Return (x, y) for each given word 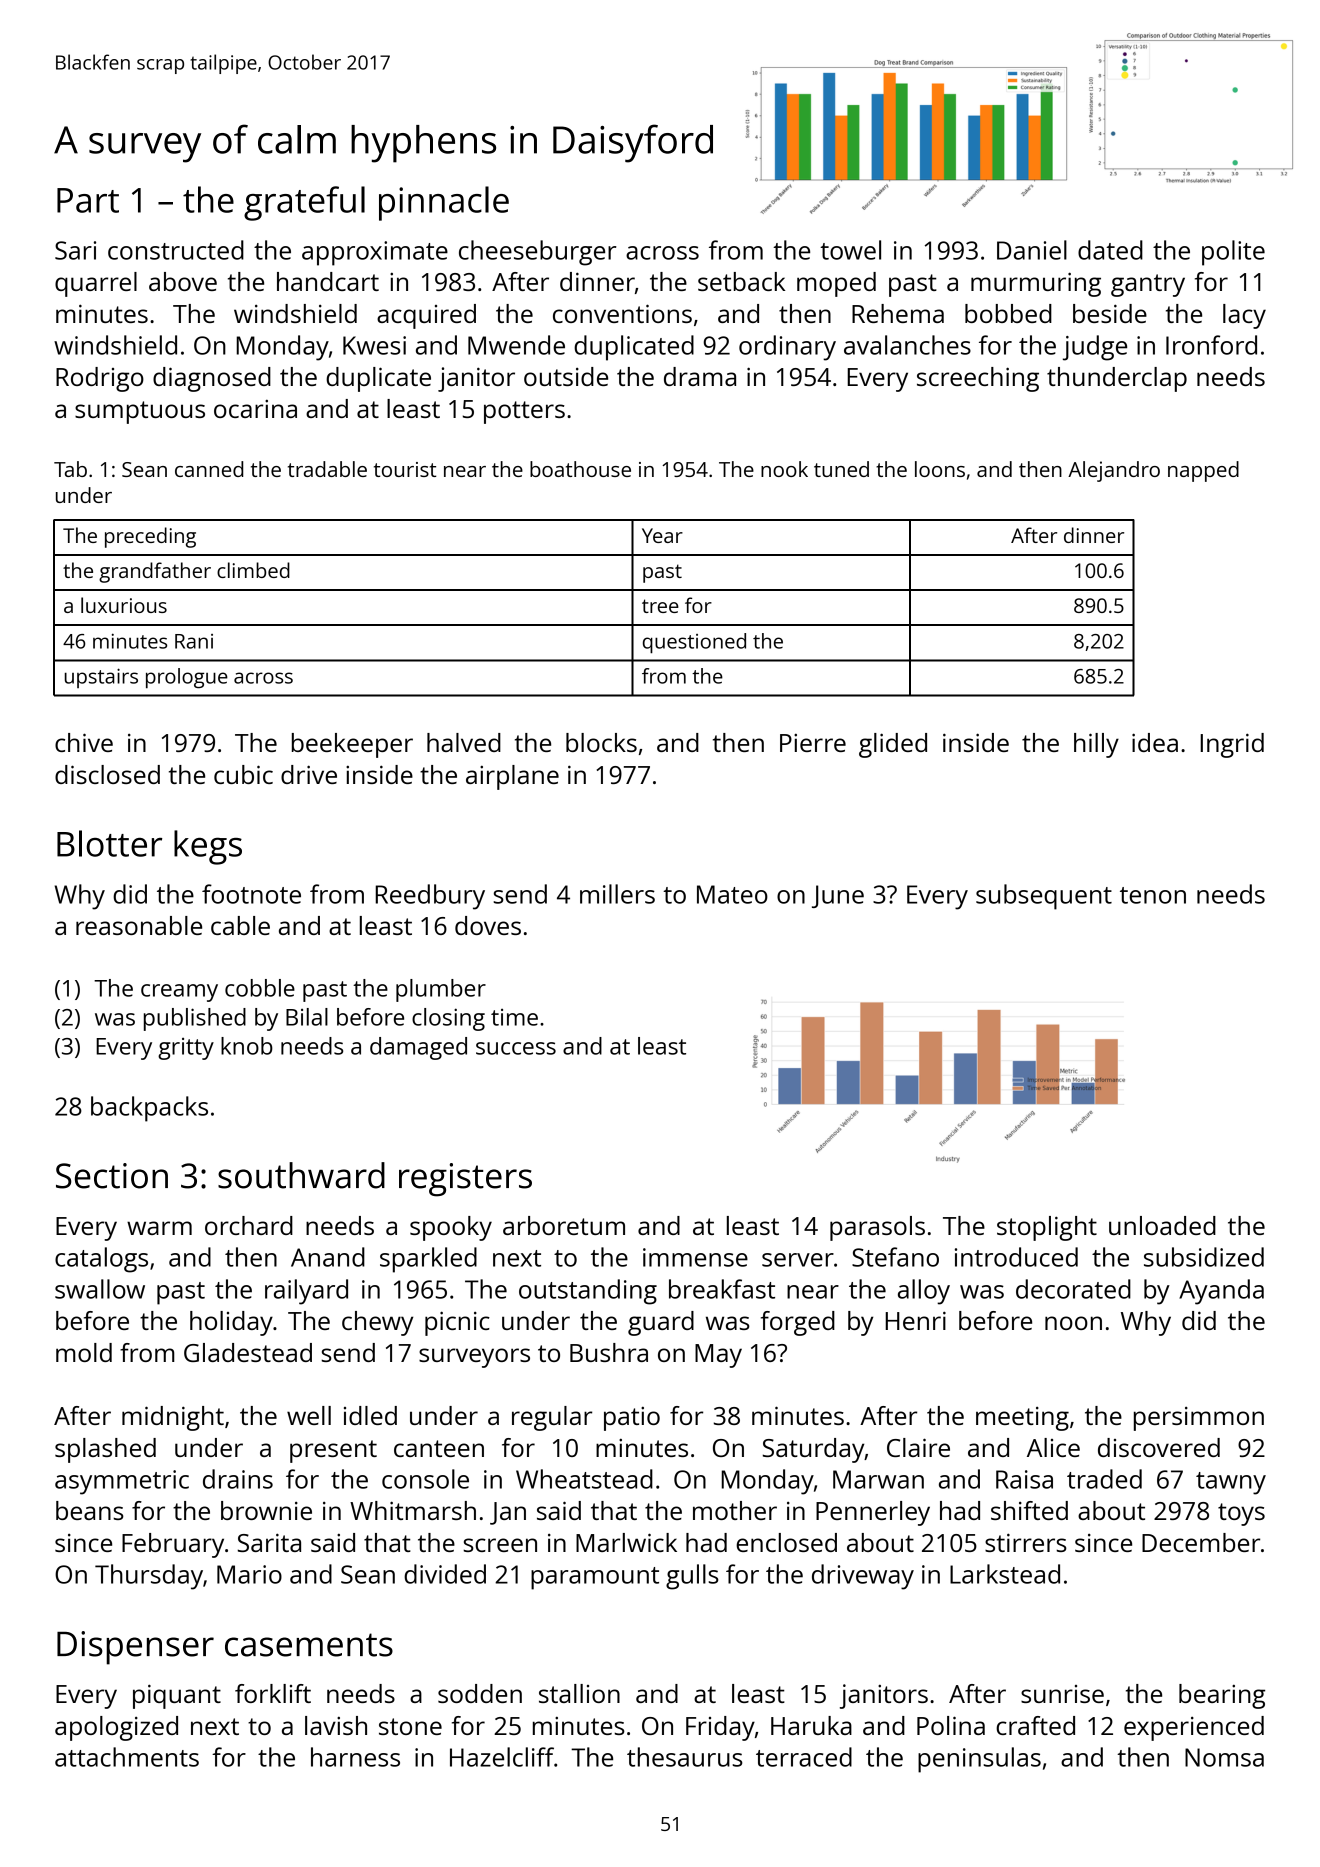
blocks (601, 742)
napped (1203, 471)
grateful (304, 203)
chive (84, 742)
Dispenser (135, 1648)
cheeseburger (537, 253)
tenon (1153, 895)
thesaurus (685, 1757)
